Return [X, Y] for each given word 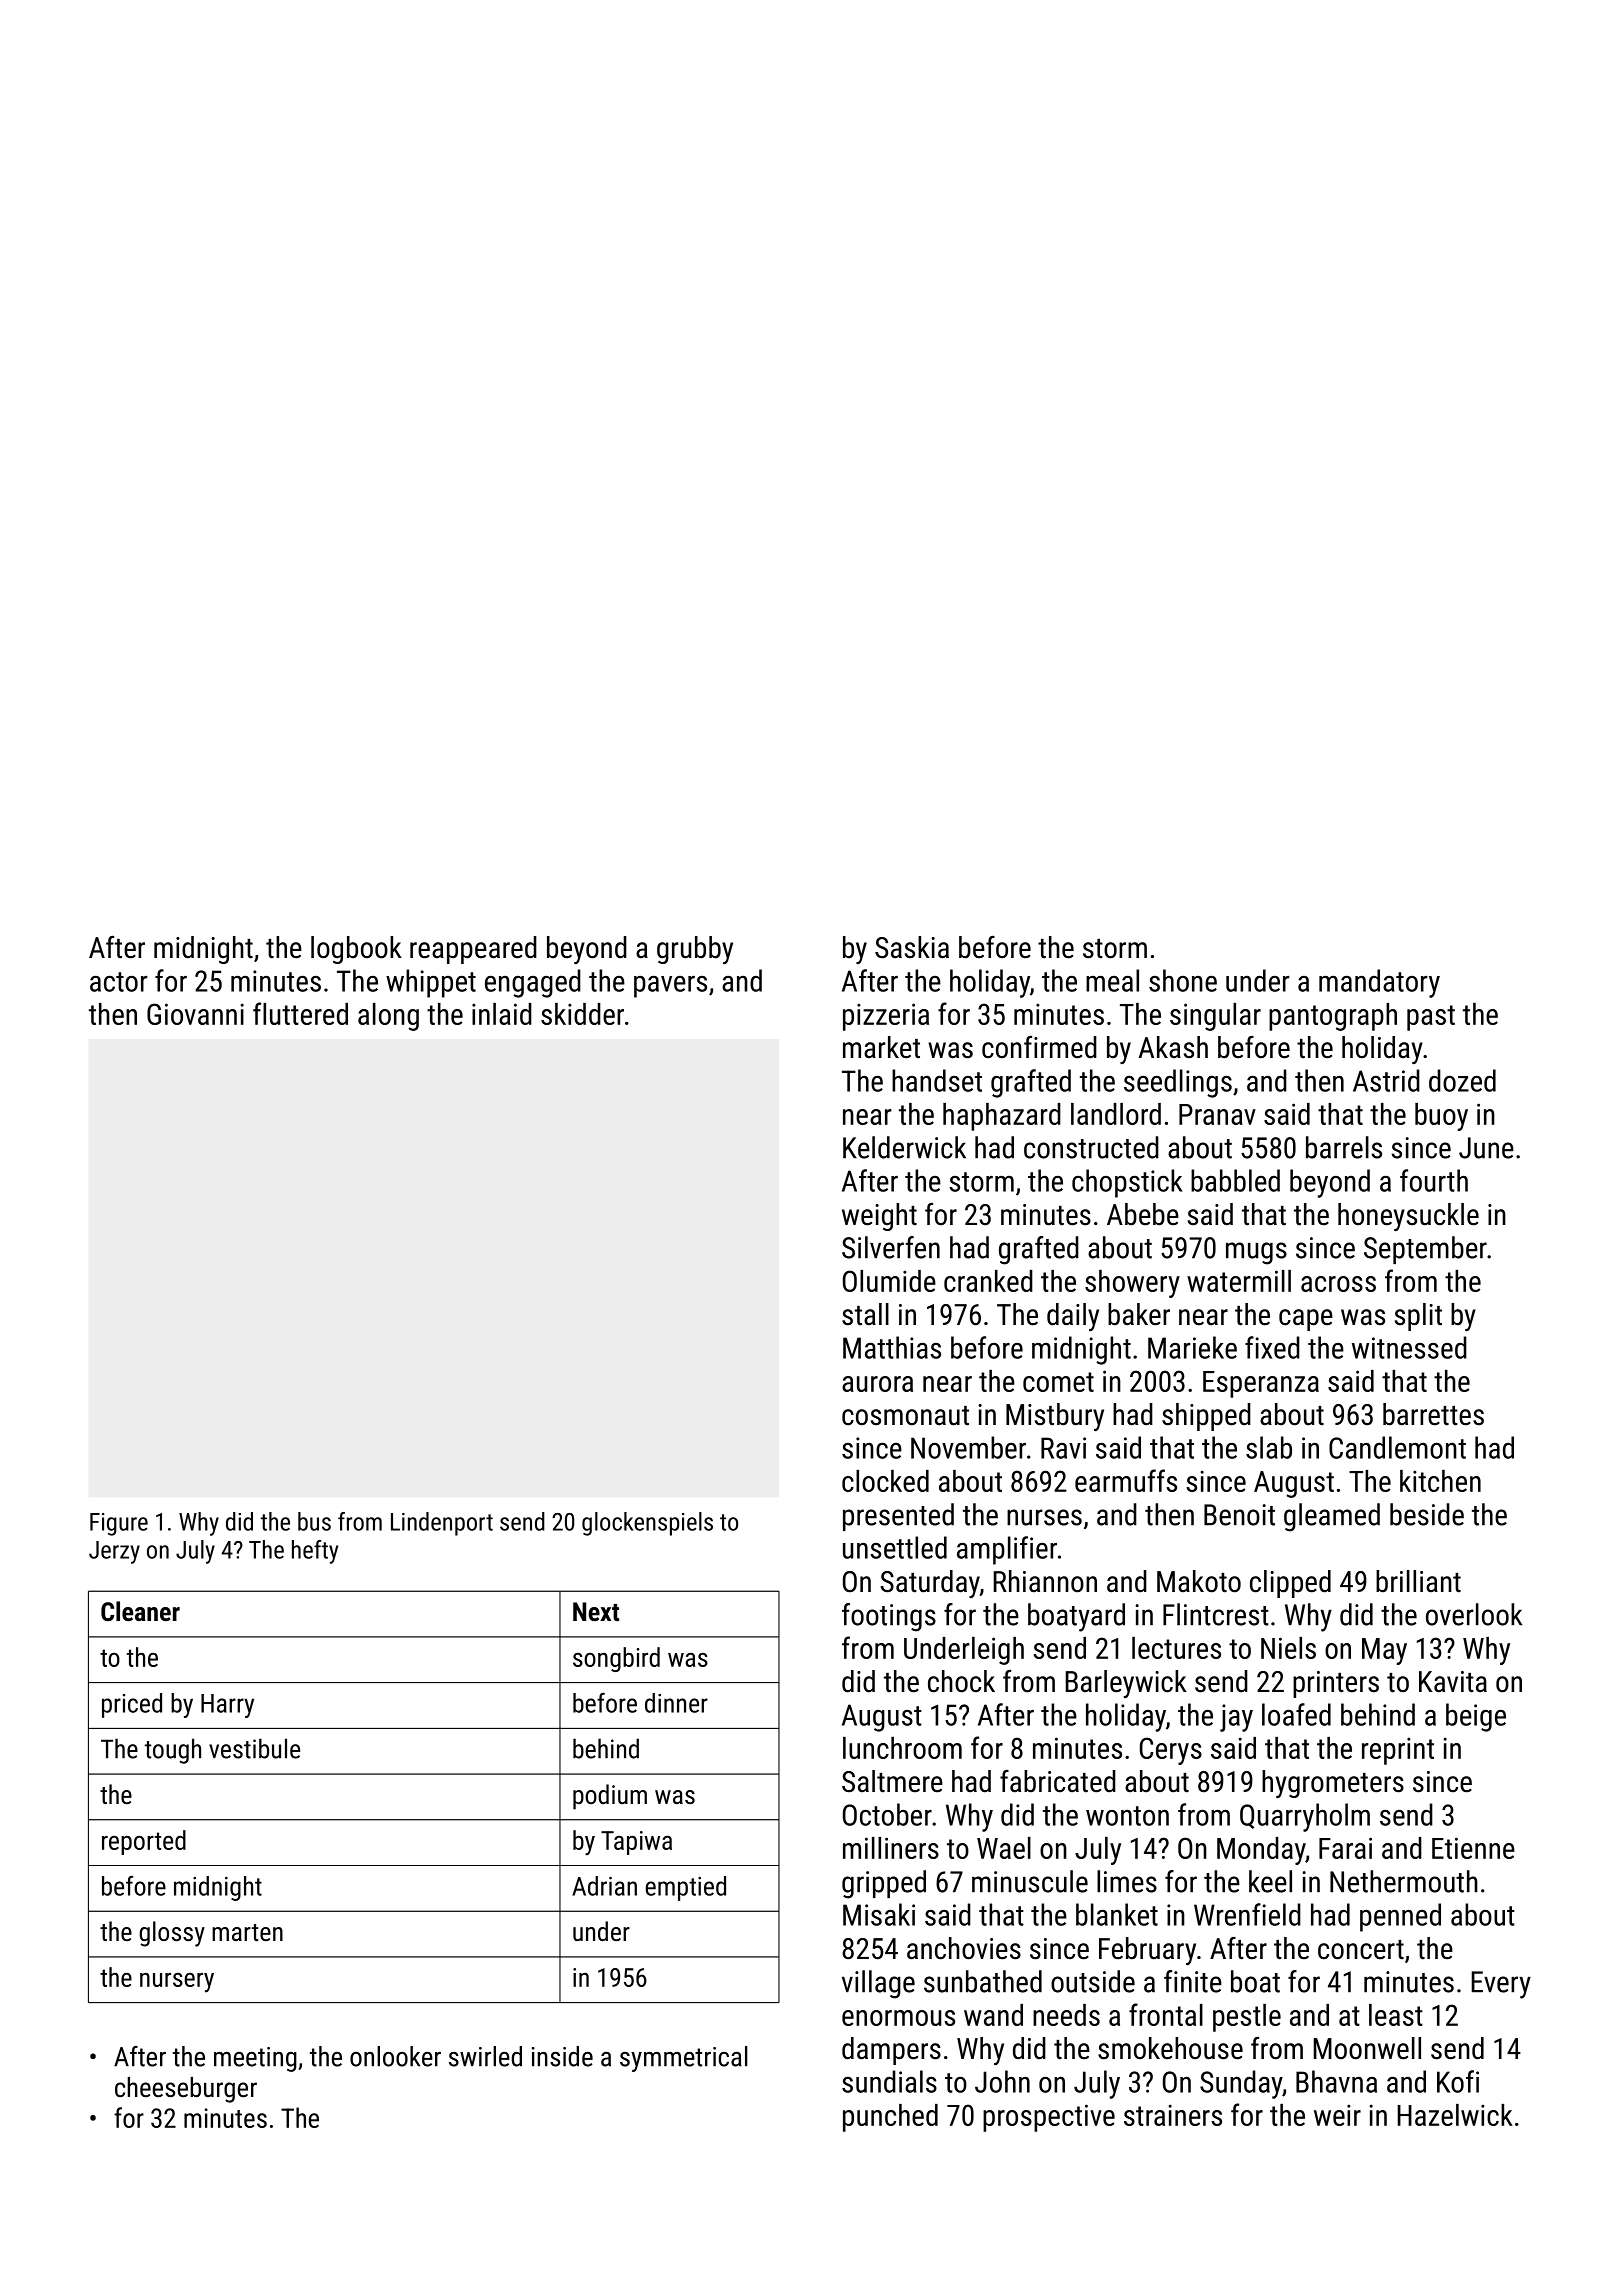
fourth [1434, 1180]
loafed [1296, 1714]
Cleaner [140, 1611]
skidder [582, 1014]
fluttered [300, 1013]
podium [610, 1797]
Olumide [889, 1281]
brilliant [1418, 1581]
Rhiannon [1045, 1581]
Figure [119, 1524]
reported [144, 1842]
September [1425, 1250]
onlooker [395, 2056]
